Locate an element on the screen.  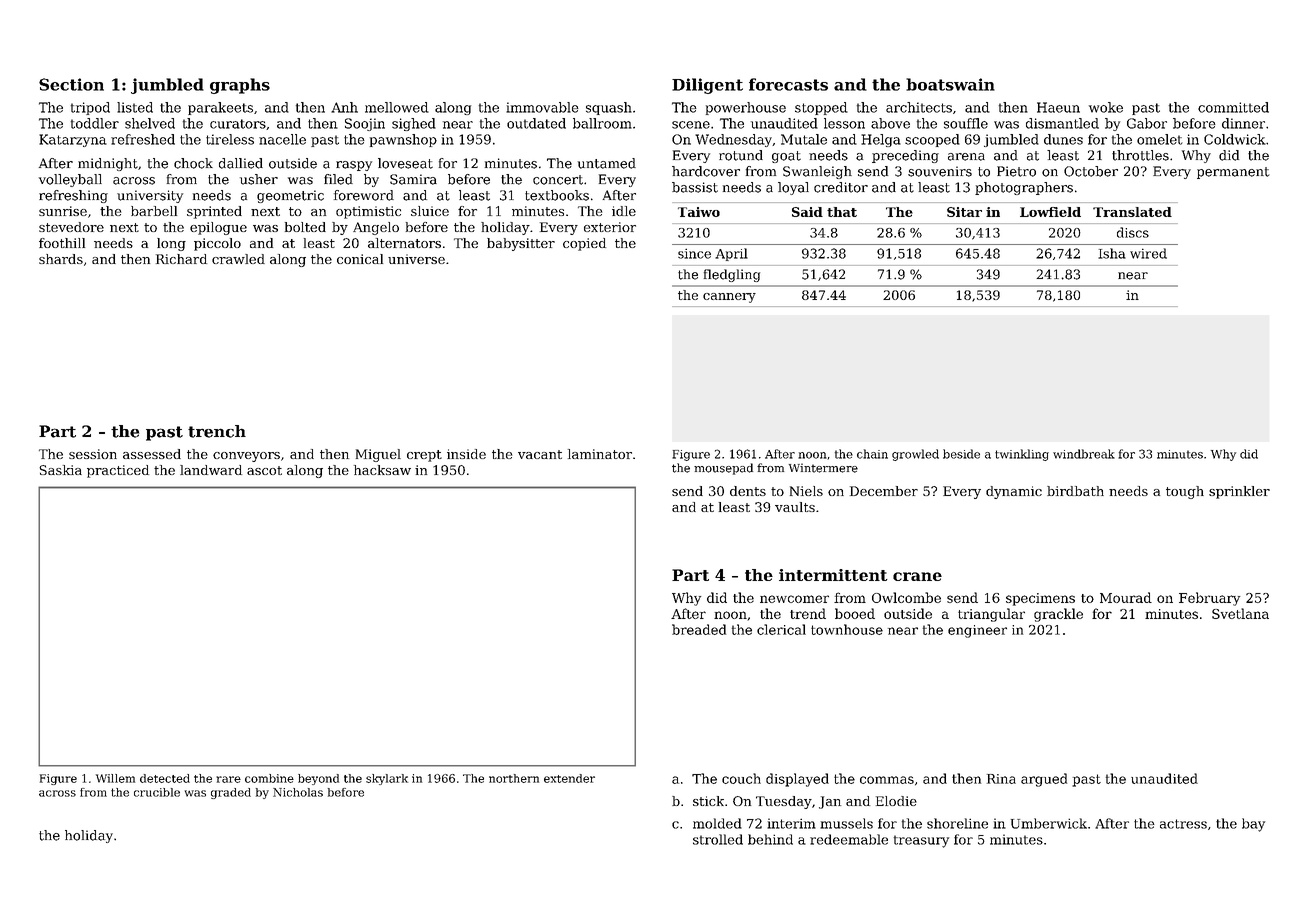
ascot is located at coordinates (264, 470).
